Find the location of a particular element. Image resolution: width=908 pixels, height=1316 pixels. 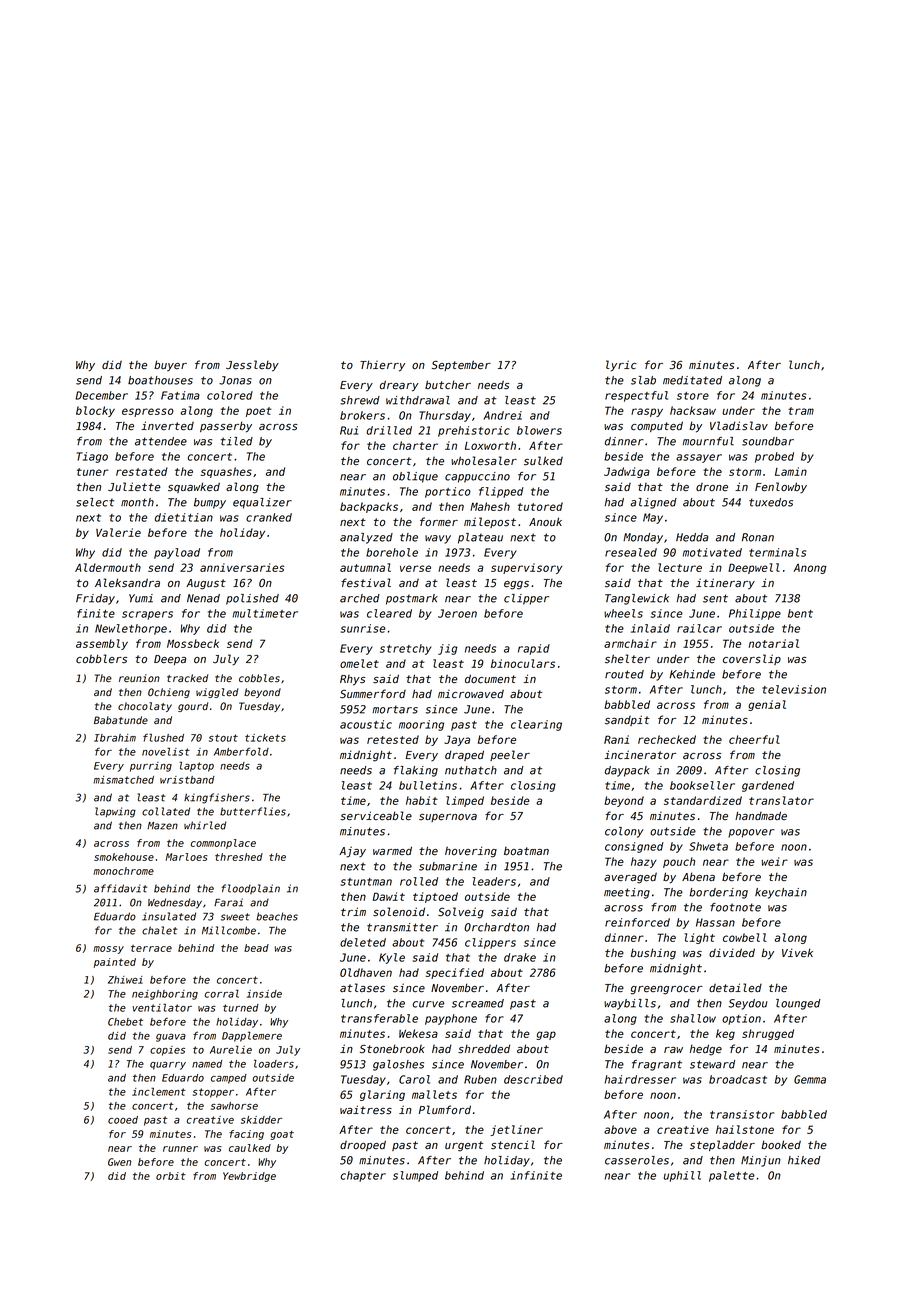

wiggled is located at coordinates (217, 693).
